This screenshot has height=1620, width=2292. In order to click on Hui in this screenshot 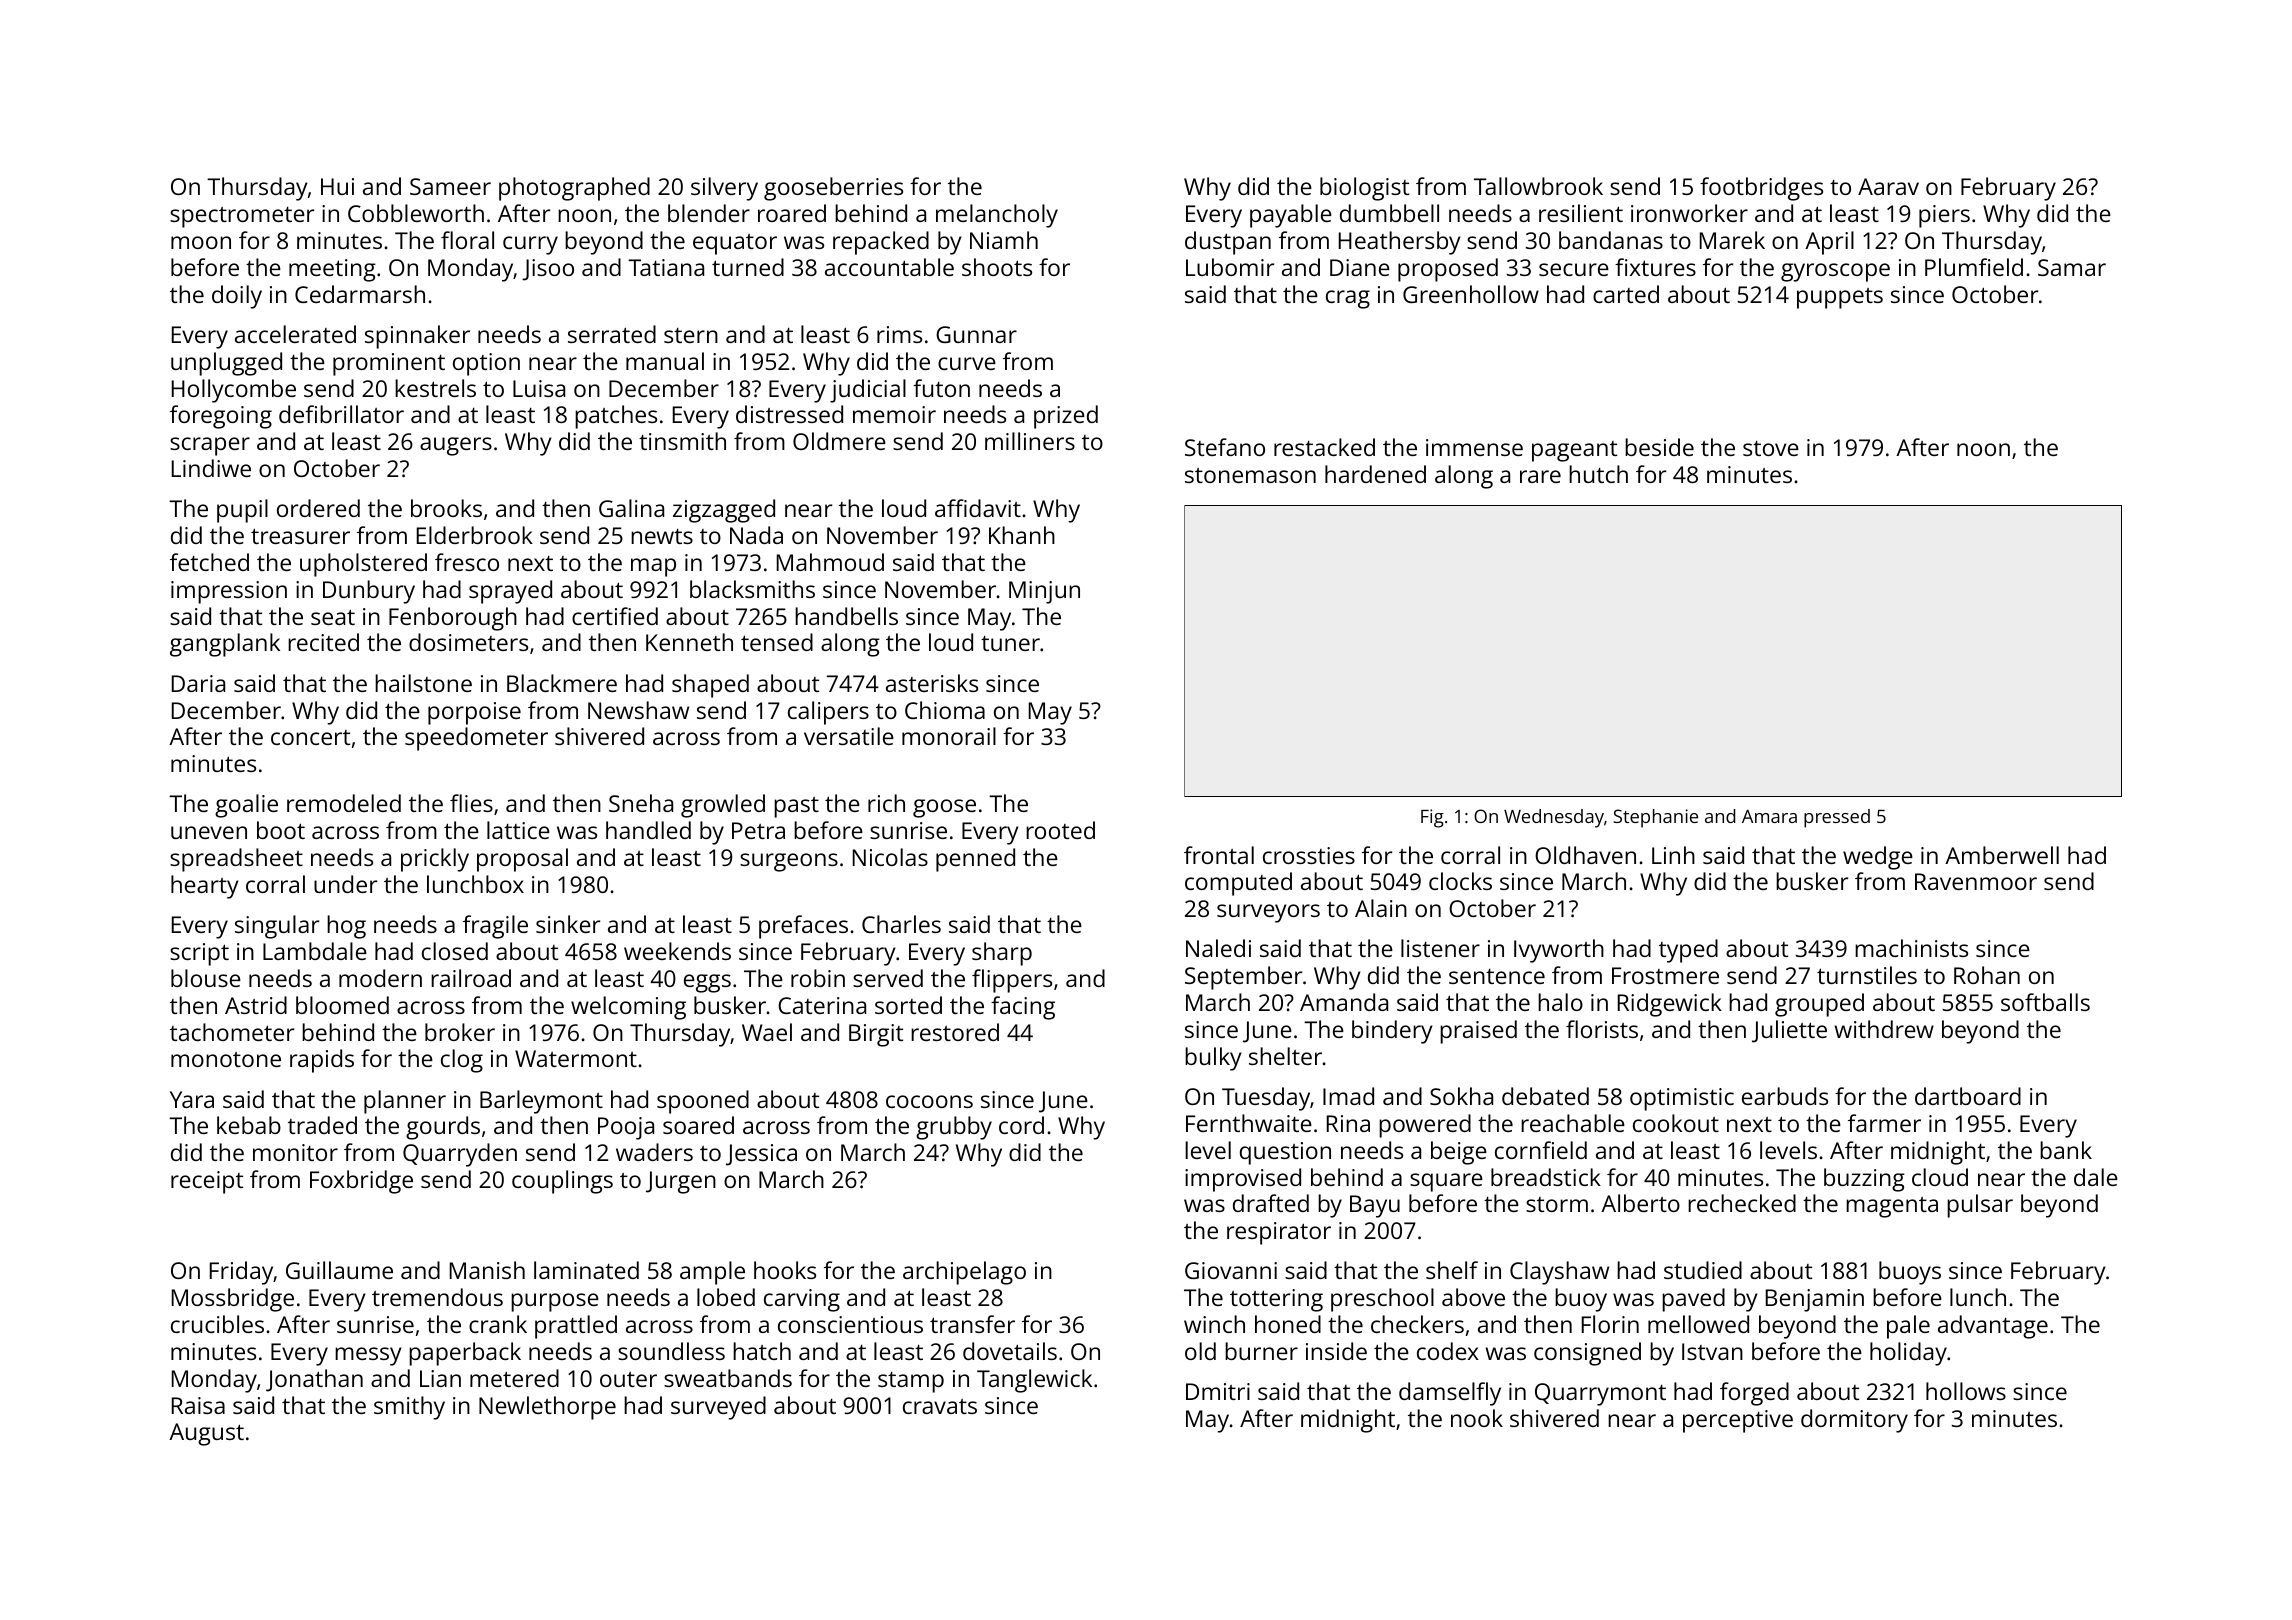, I will do `click(337, 186)`.
